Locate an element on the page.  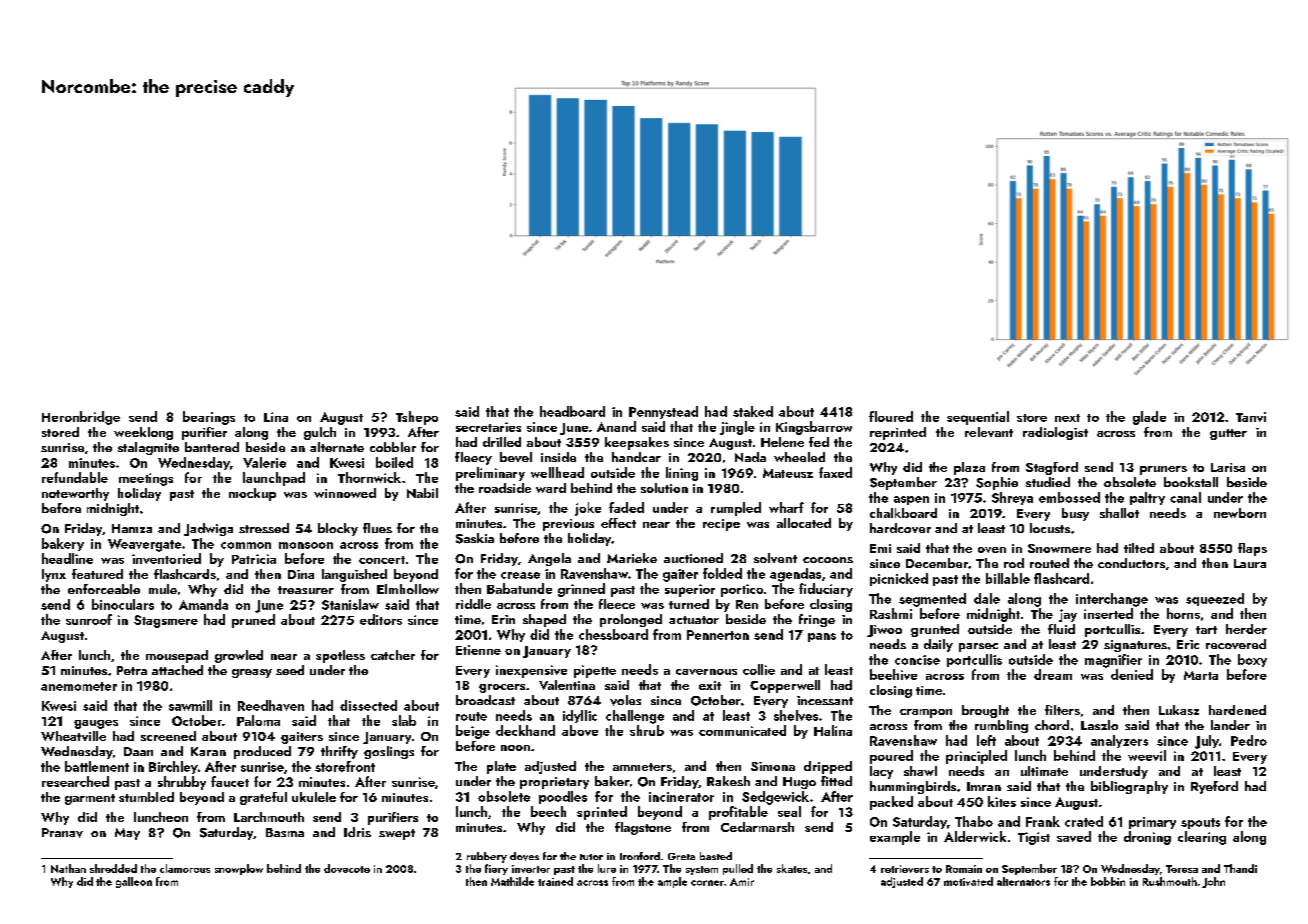
handcar is located at coordinates (636, 457).
